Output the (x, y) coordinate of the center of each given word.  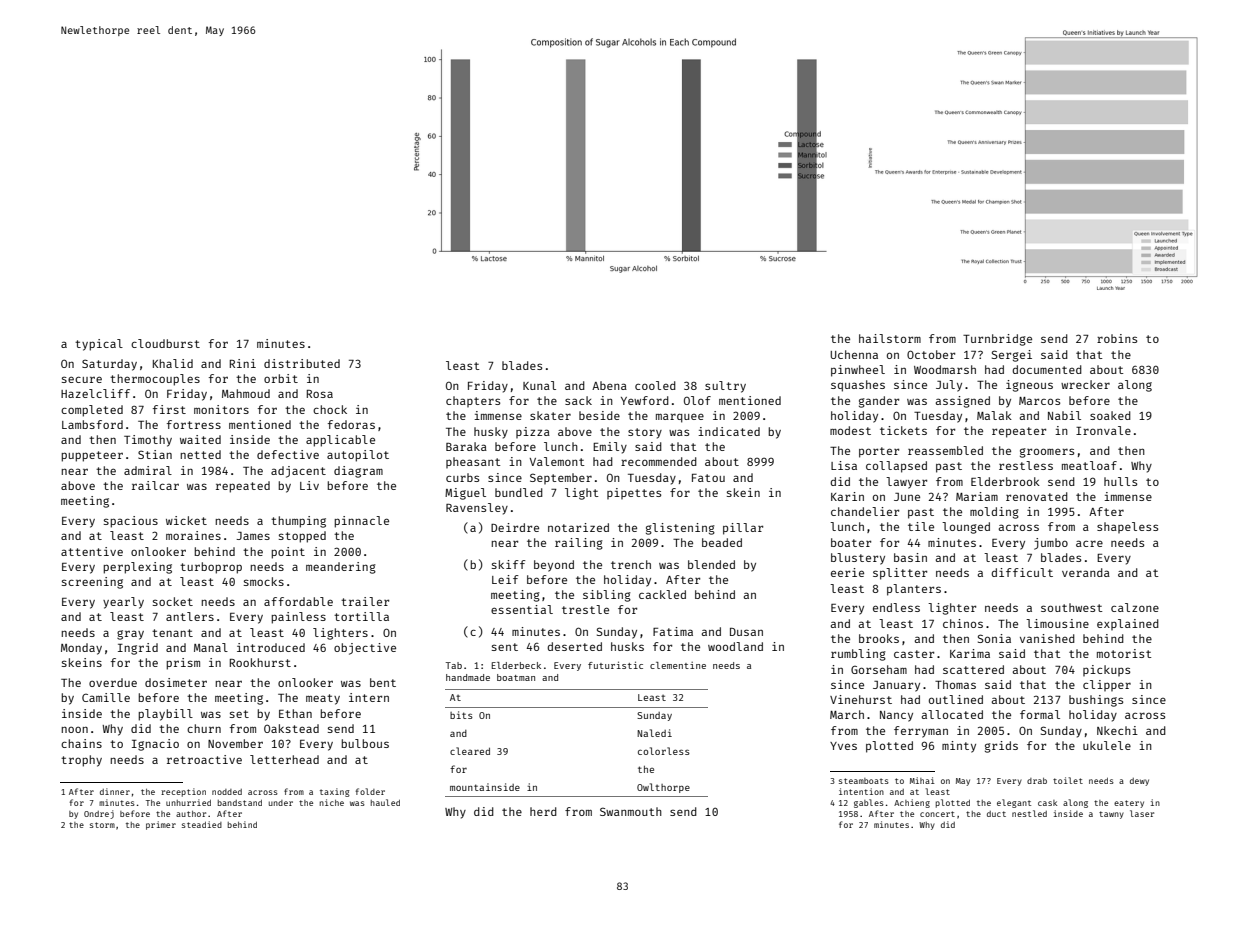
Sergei (1012, 356)
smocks (264, 581)
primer (161, 825)
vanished (1047, 638)
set (239, 714)
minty (959, 747)
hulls (1120, 481)
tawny (1111, 815)
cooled (655, 385)
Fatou (708, 478)
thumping (298, 522)
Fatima (673, 631)
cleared (470, 751)
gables (869, 803)
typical (99, 345)
